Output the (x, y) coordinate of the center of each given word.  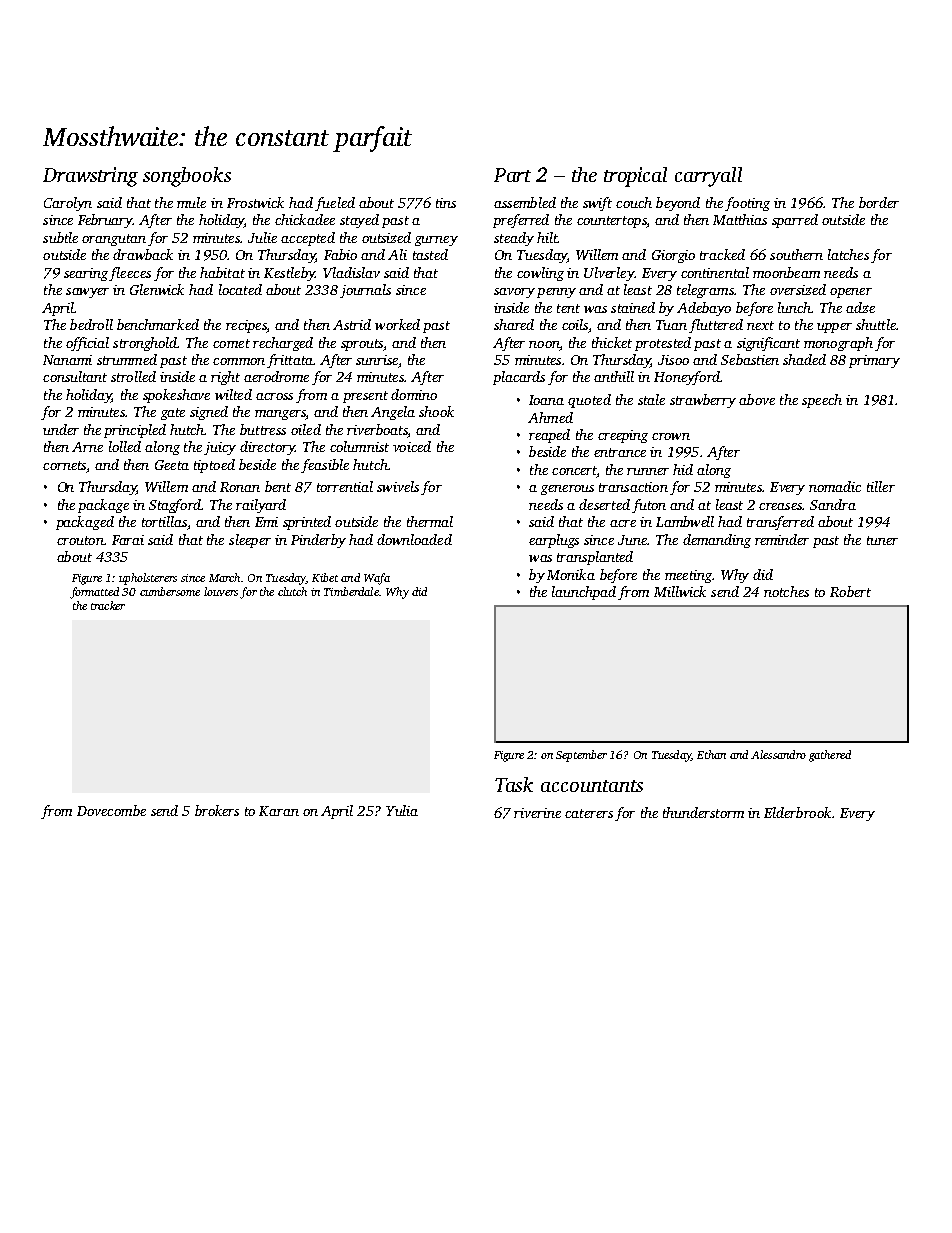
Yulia (402, 810)
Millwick (680, 591)
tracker (108, 605)
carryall (708, 177)
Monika (571, 574)
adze (860, 307)
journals (365, 291)
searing (86, 274)
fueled (335, 204)
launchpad (584, 593)
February (105, 221)
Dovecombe (111, 810)
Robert (850, 591)
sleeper (250, 541)
